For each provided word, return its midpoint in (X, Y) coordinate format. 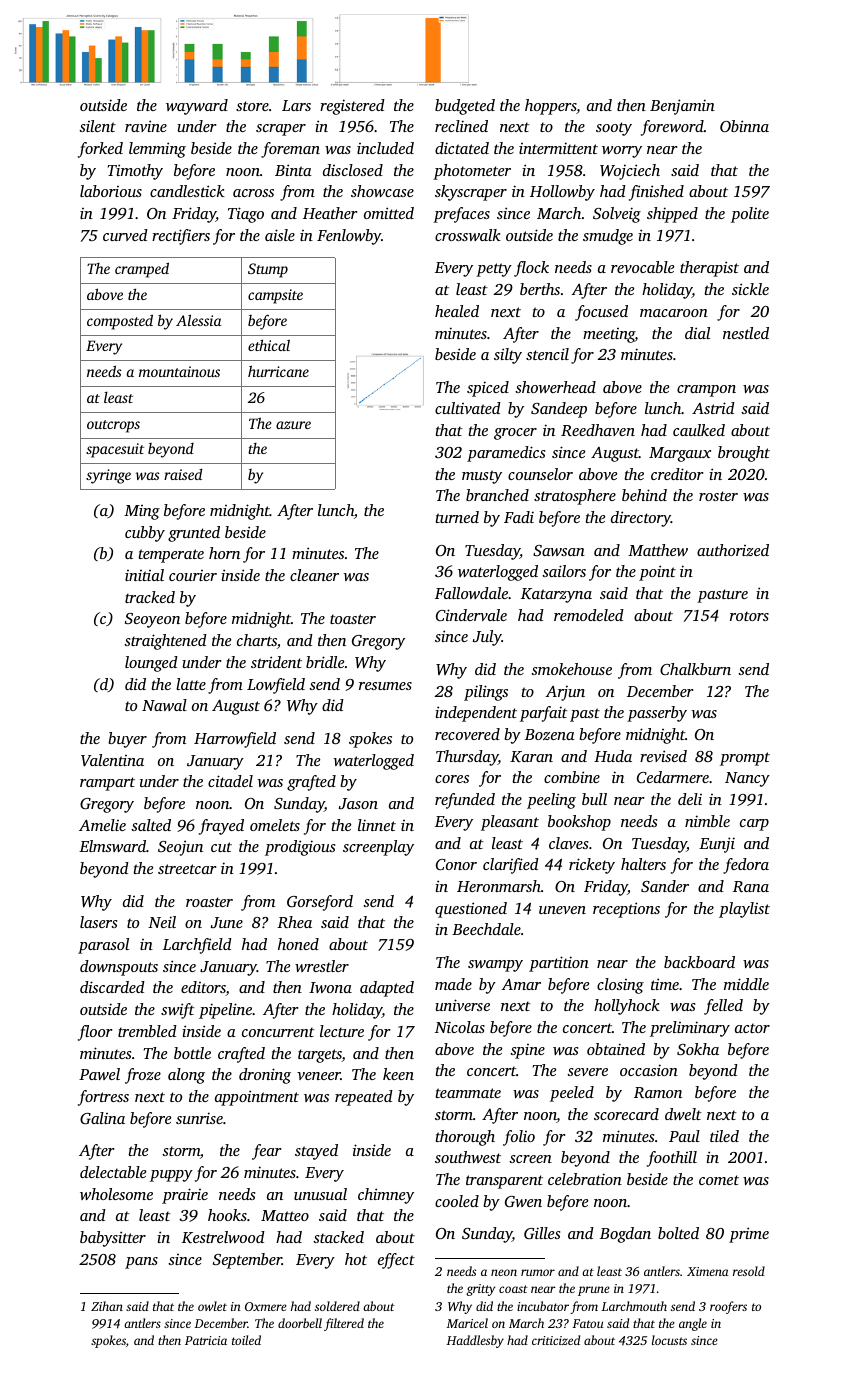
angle (693, 1324)
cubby (145, 534)
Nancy (747, 779)
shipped (672, 215)
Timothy (135, 172)
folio (519, 1138)
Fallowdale (471, 593)
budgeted (465, 107)
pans (141, 1263)
